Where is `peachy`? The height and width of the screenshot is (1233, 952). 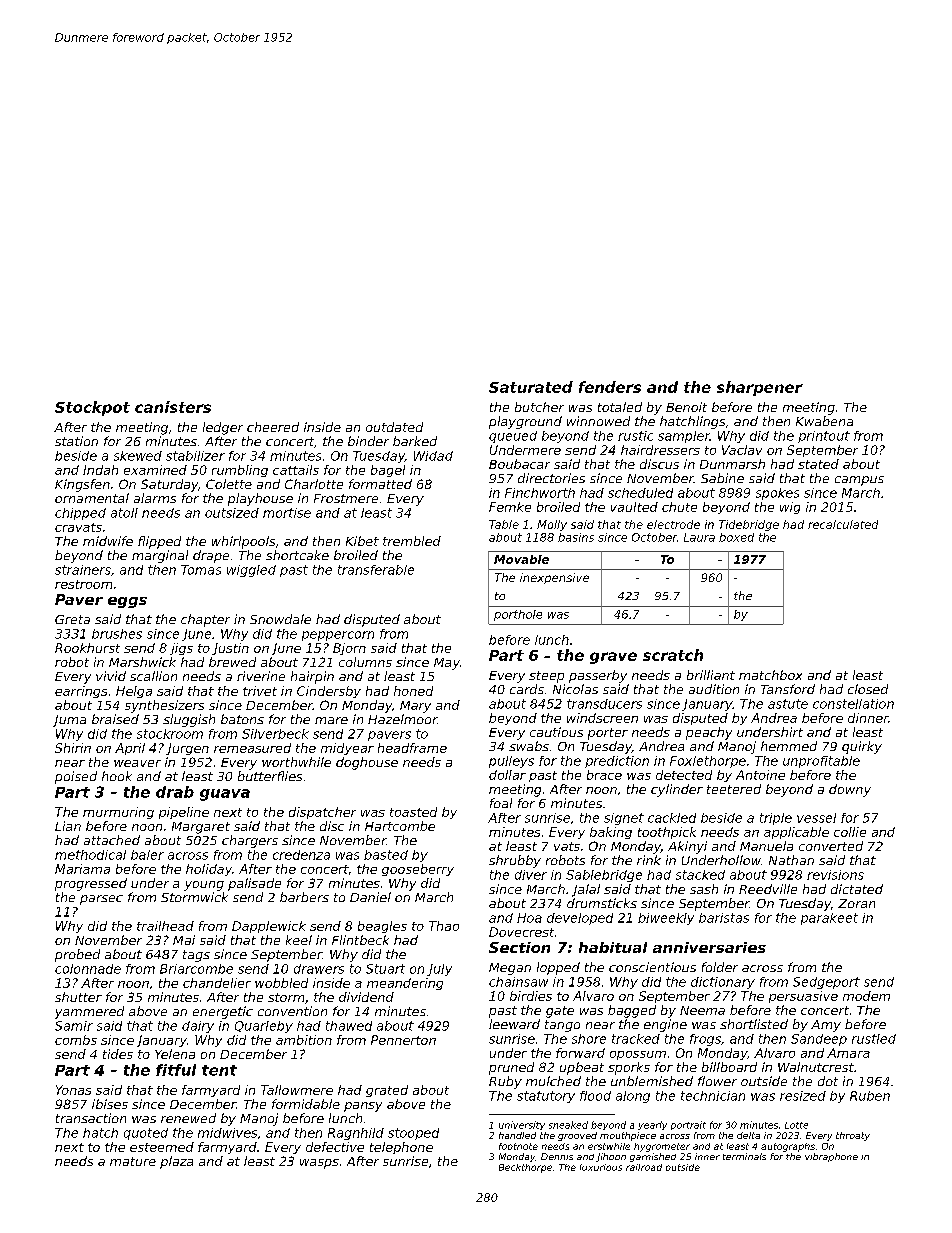
peachy is located at coordinates (709, 733).
